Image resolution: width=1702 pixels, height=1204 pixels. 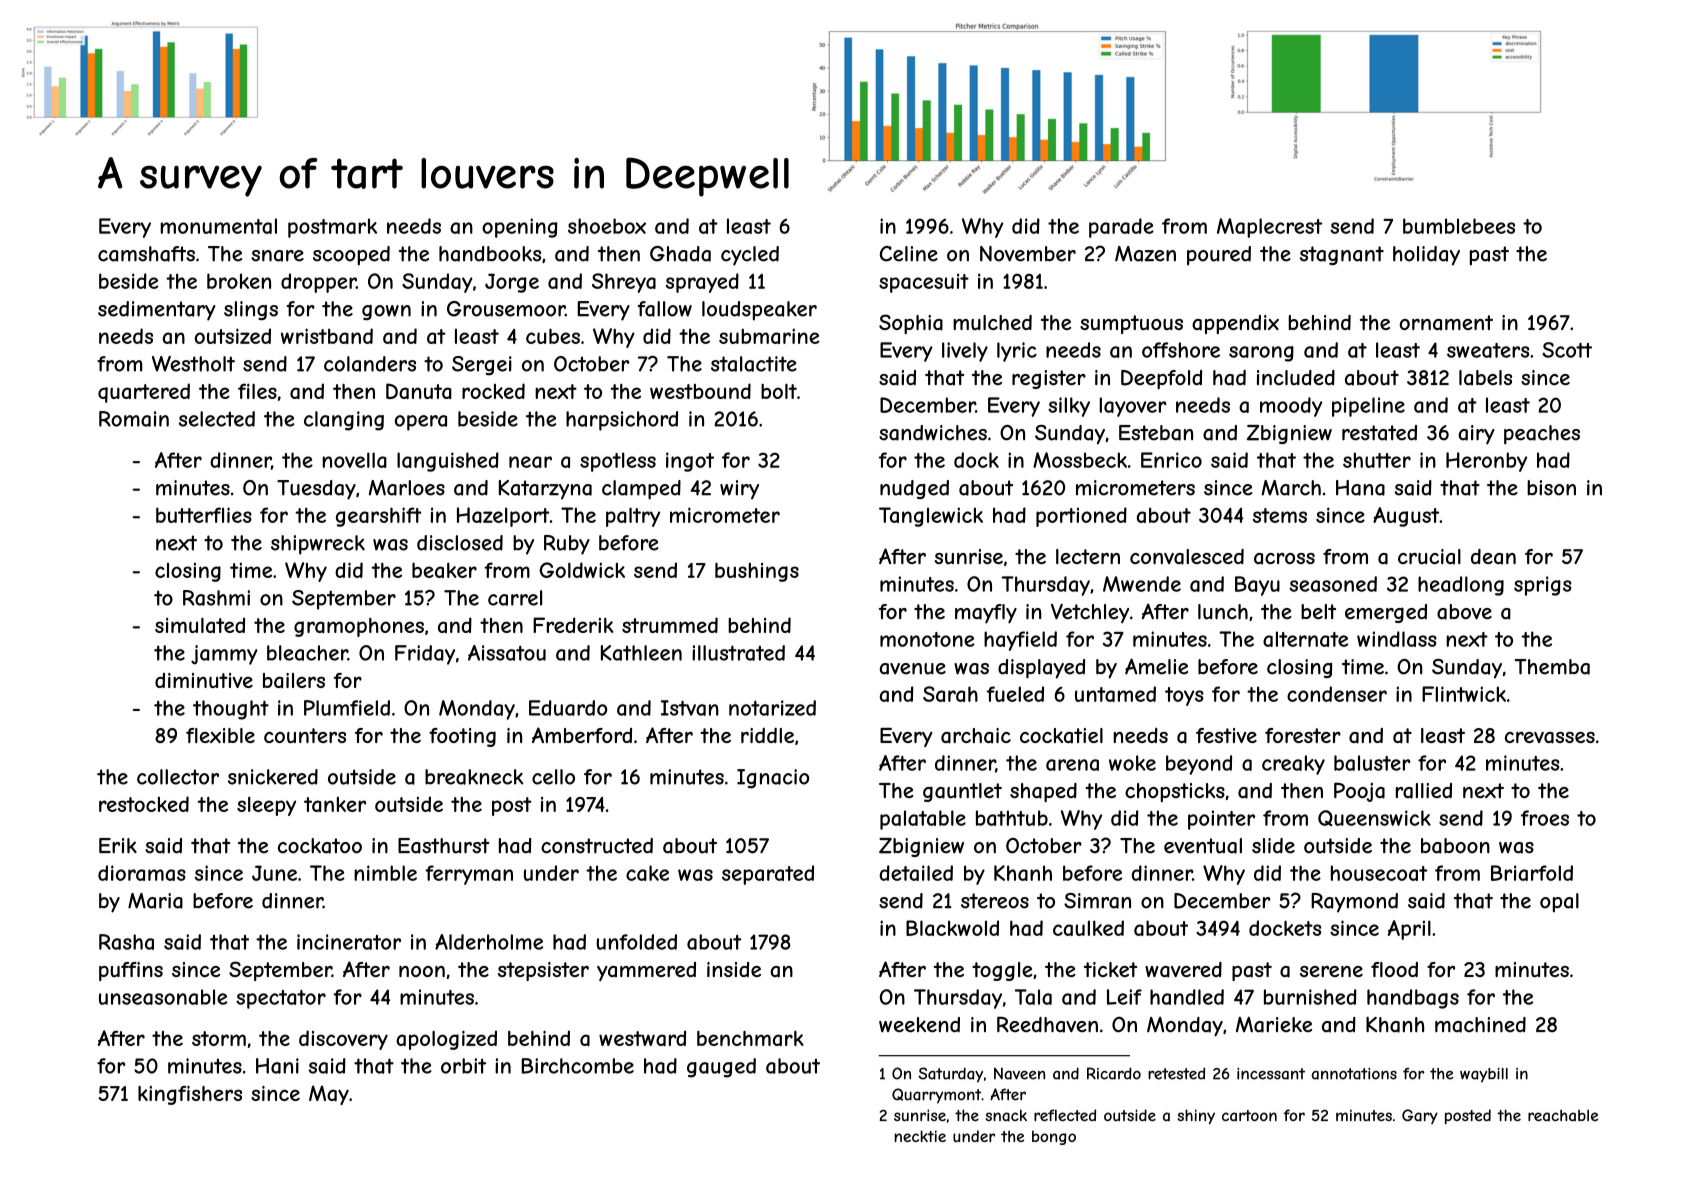 I want to click on bongo, so click(x=1054, y=1137).
